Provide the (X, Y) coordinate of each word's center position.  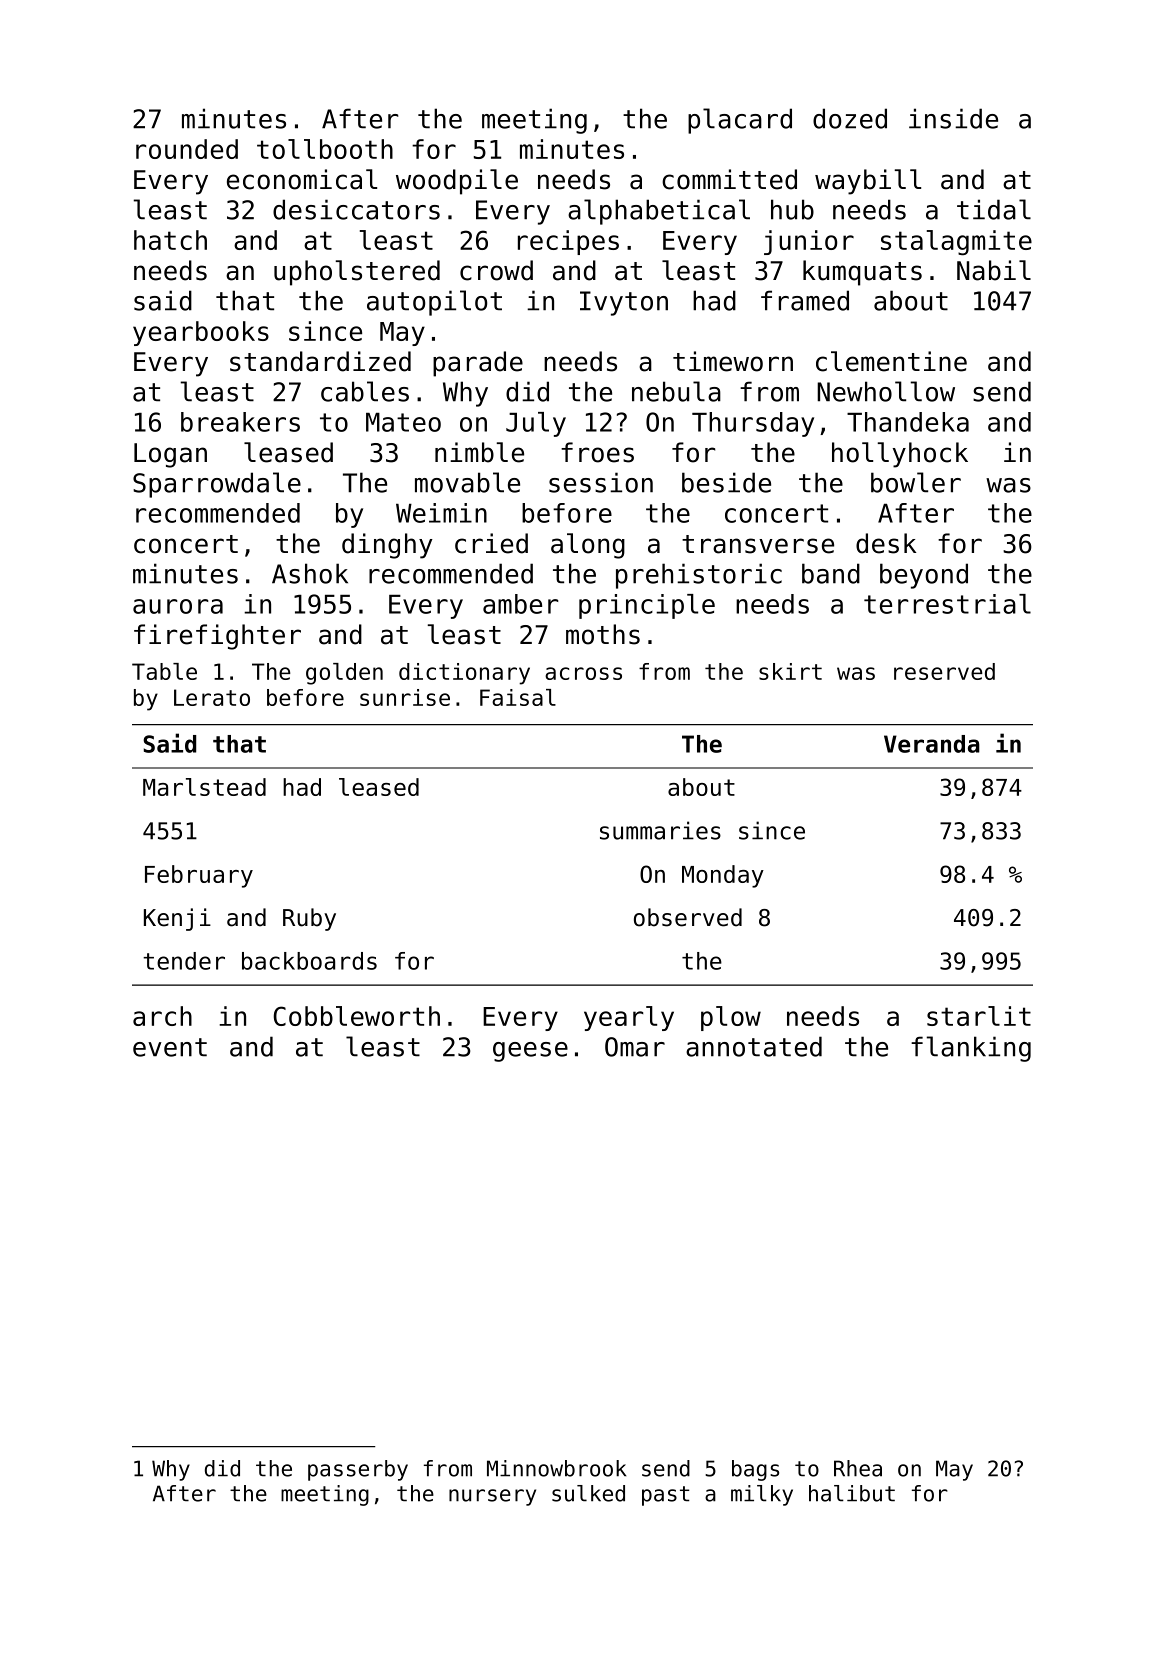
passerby (358, 1470)
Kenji (177, 919)
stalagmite (956, 243)
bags (755, 1470)
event (170, 1047)
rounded (187, 149)
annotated (754, 1046)
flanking (971, 1049)
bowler (916, 482)
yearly (629, 1018)
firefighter (217, 637)
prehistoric (699, 576)
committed (729, 179)
